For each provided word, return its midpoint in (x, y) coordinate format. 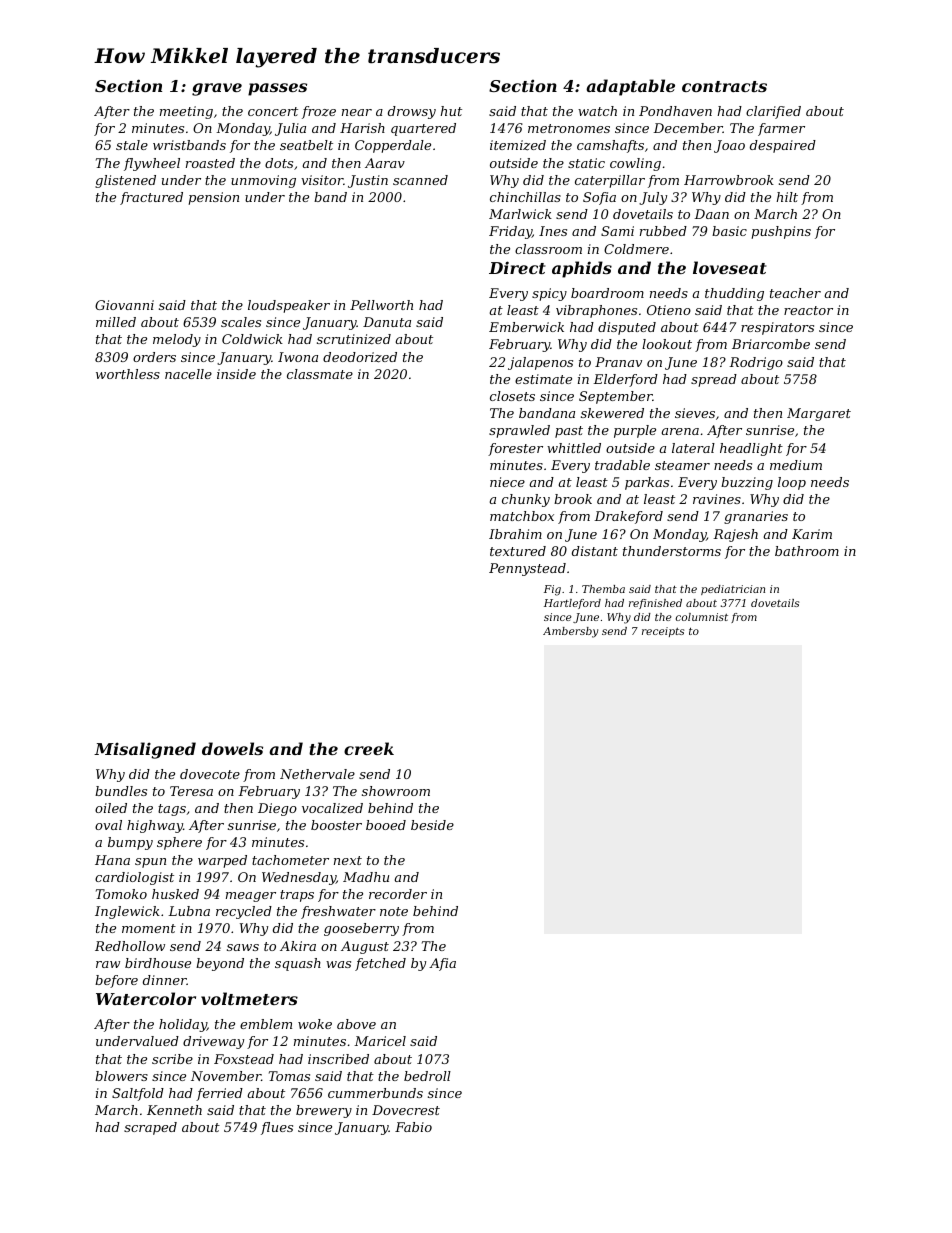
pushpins (781, 232)
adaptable (630, 87)
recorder (398, 894)
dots (279, 163)
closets (512, 396)
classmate (320, 374)
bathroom (807, 551)
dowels (232, 748)
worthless (128, 374)
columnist (702, 617)
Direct (517, 267)
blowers (121, 1076)
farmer (781, 129)
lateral (693, 448)
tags (172, 810)
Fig (552, 590)
